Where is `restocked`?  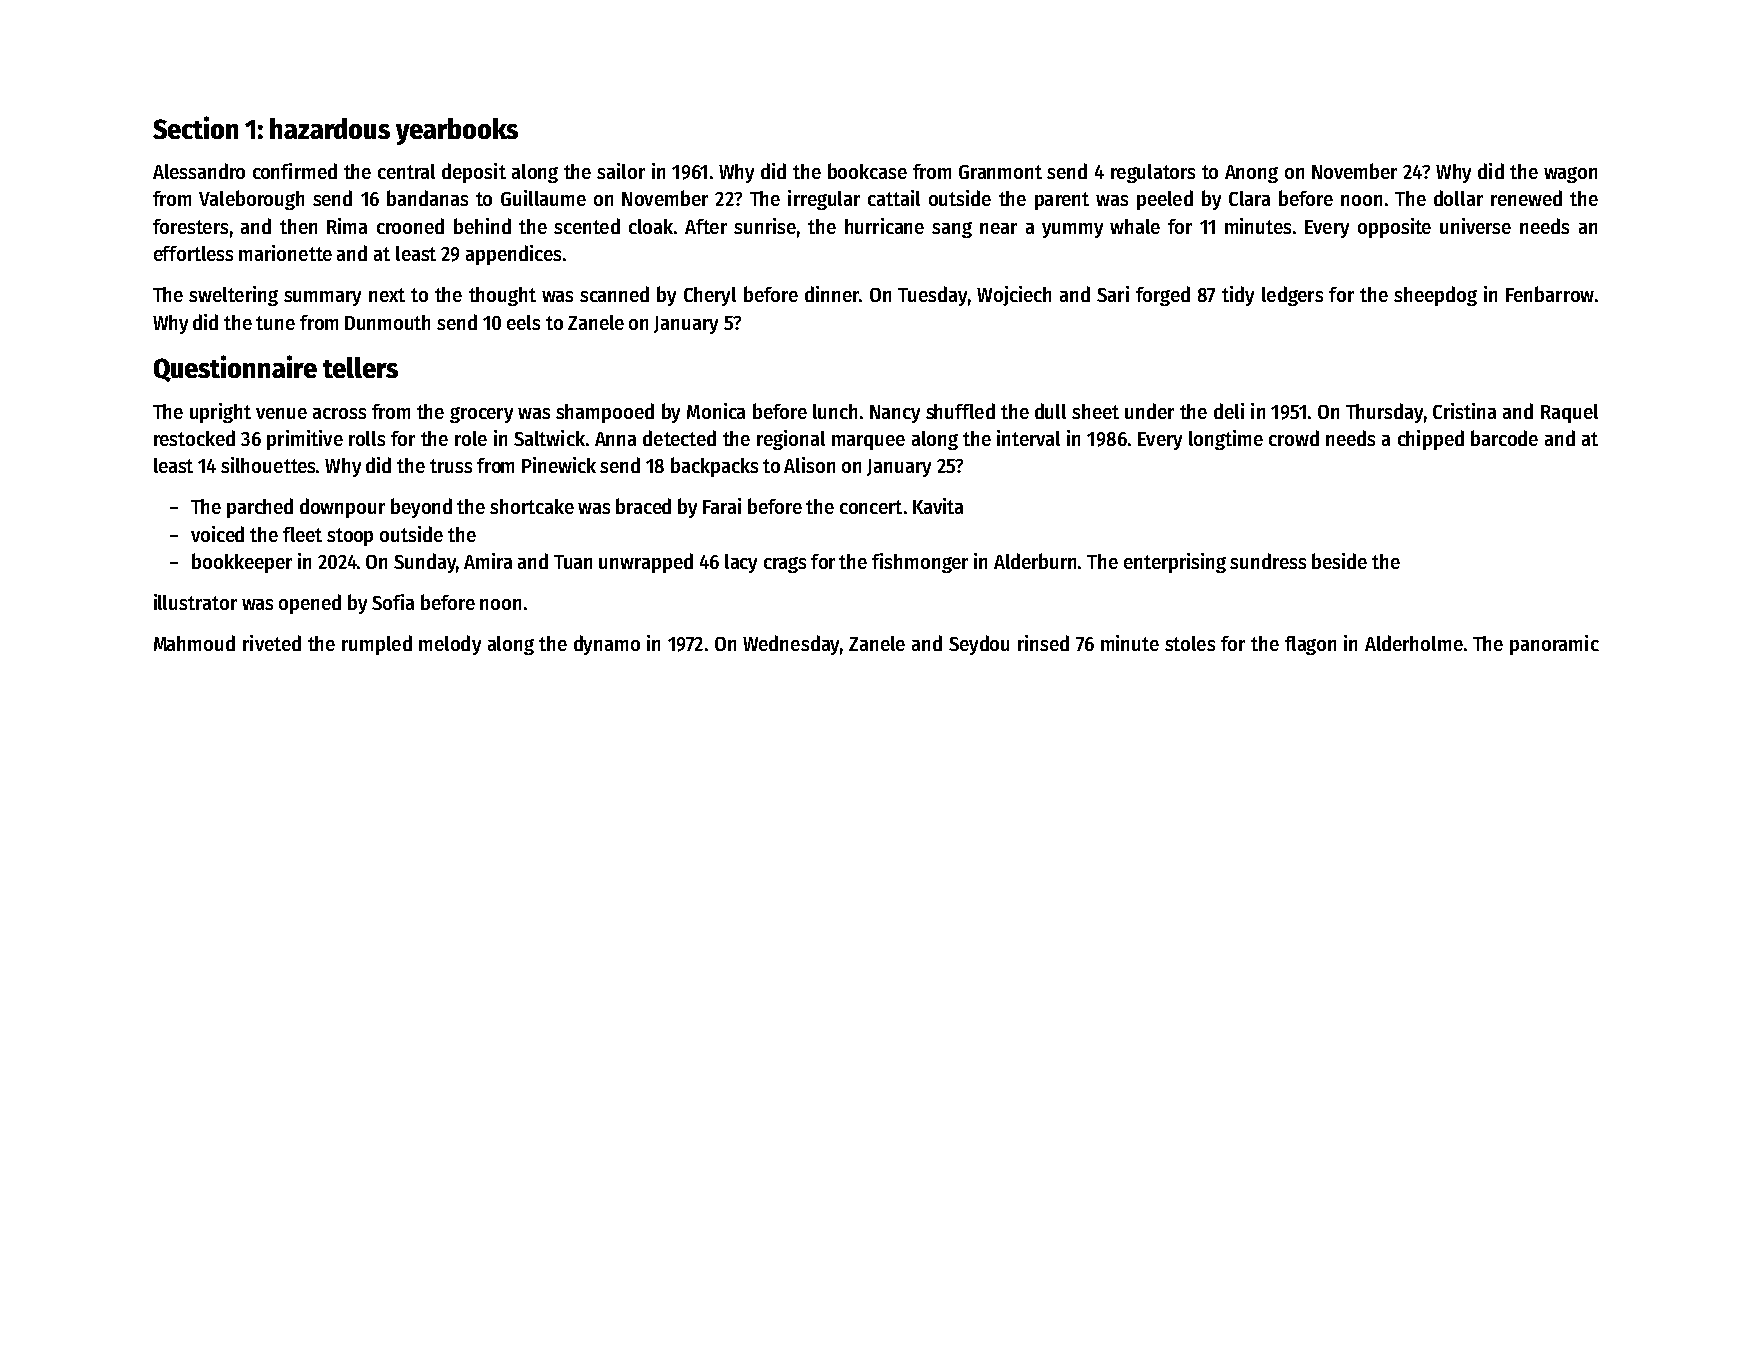
restocked is located at coordinates (194, 438).
